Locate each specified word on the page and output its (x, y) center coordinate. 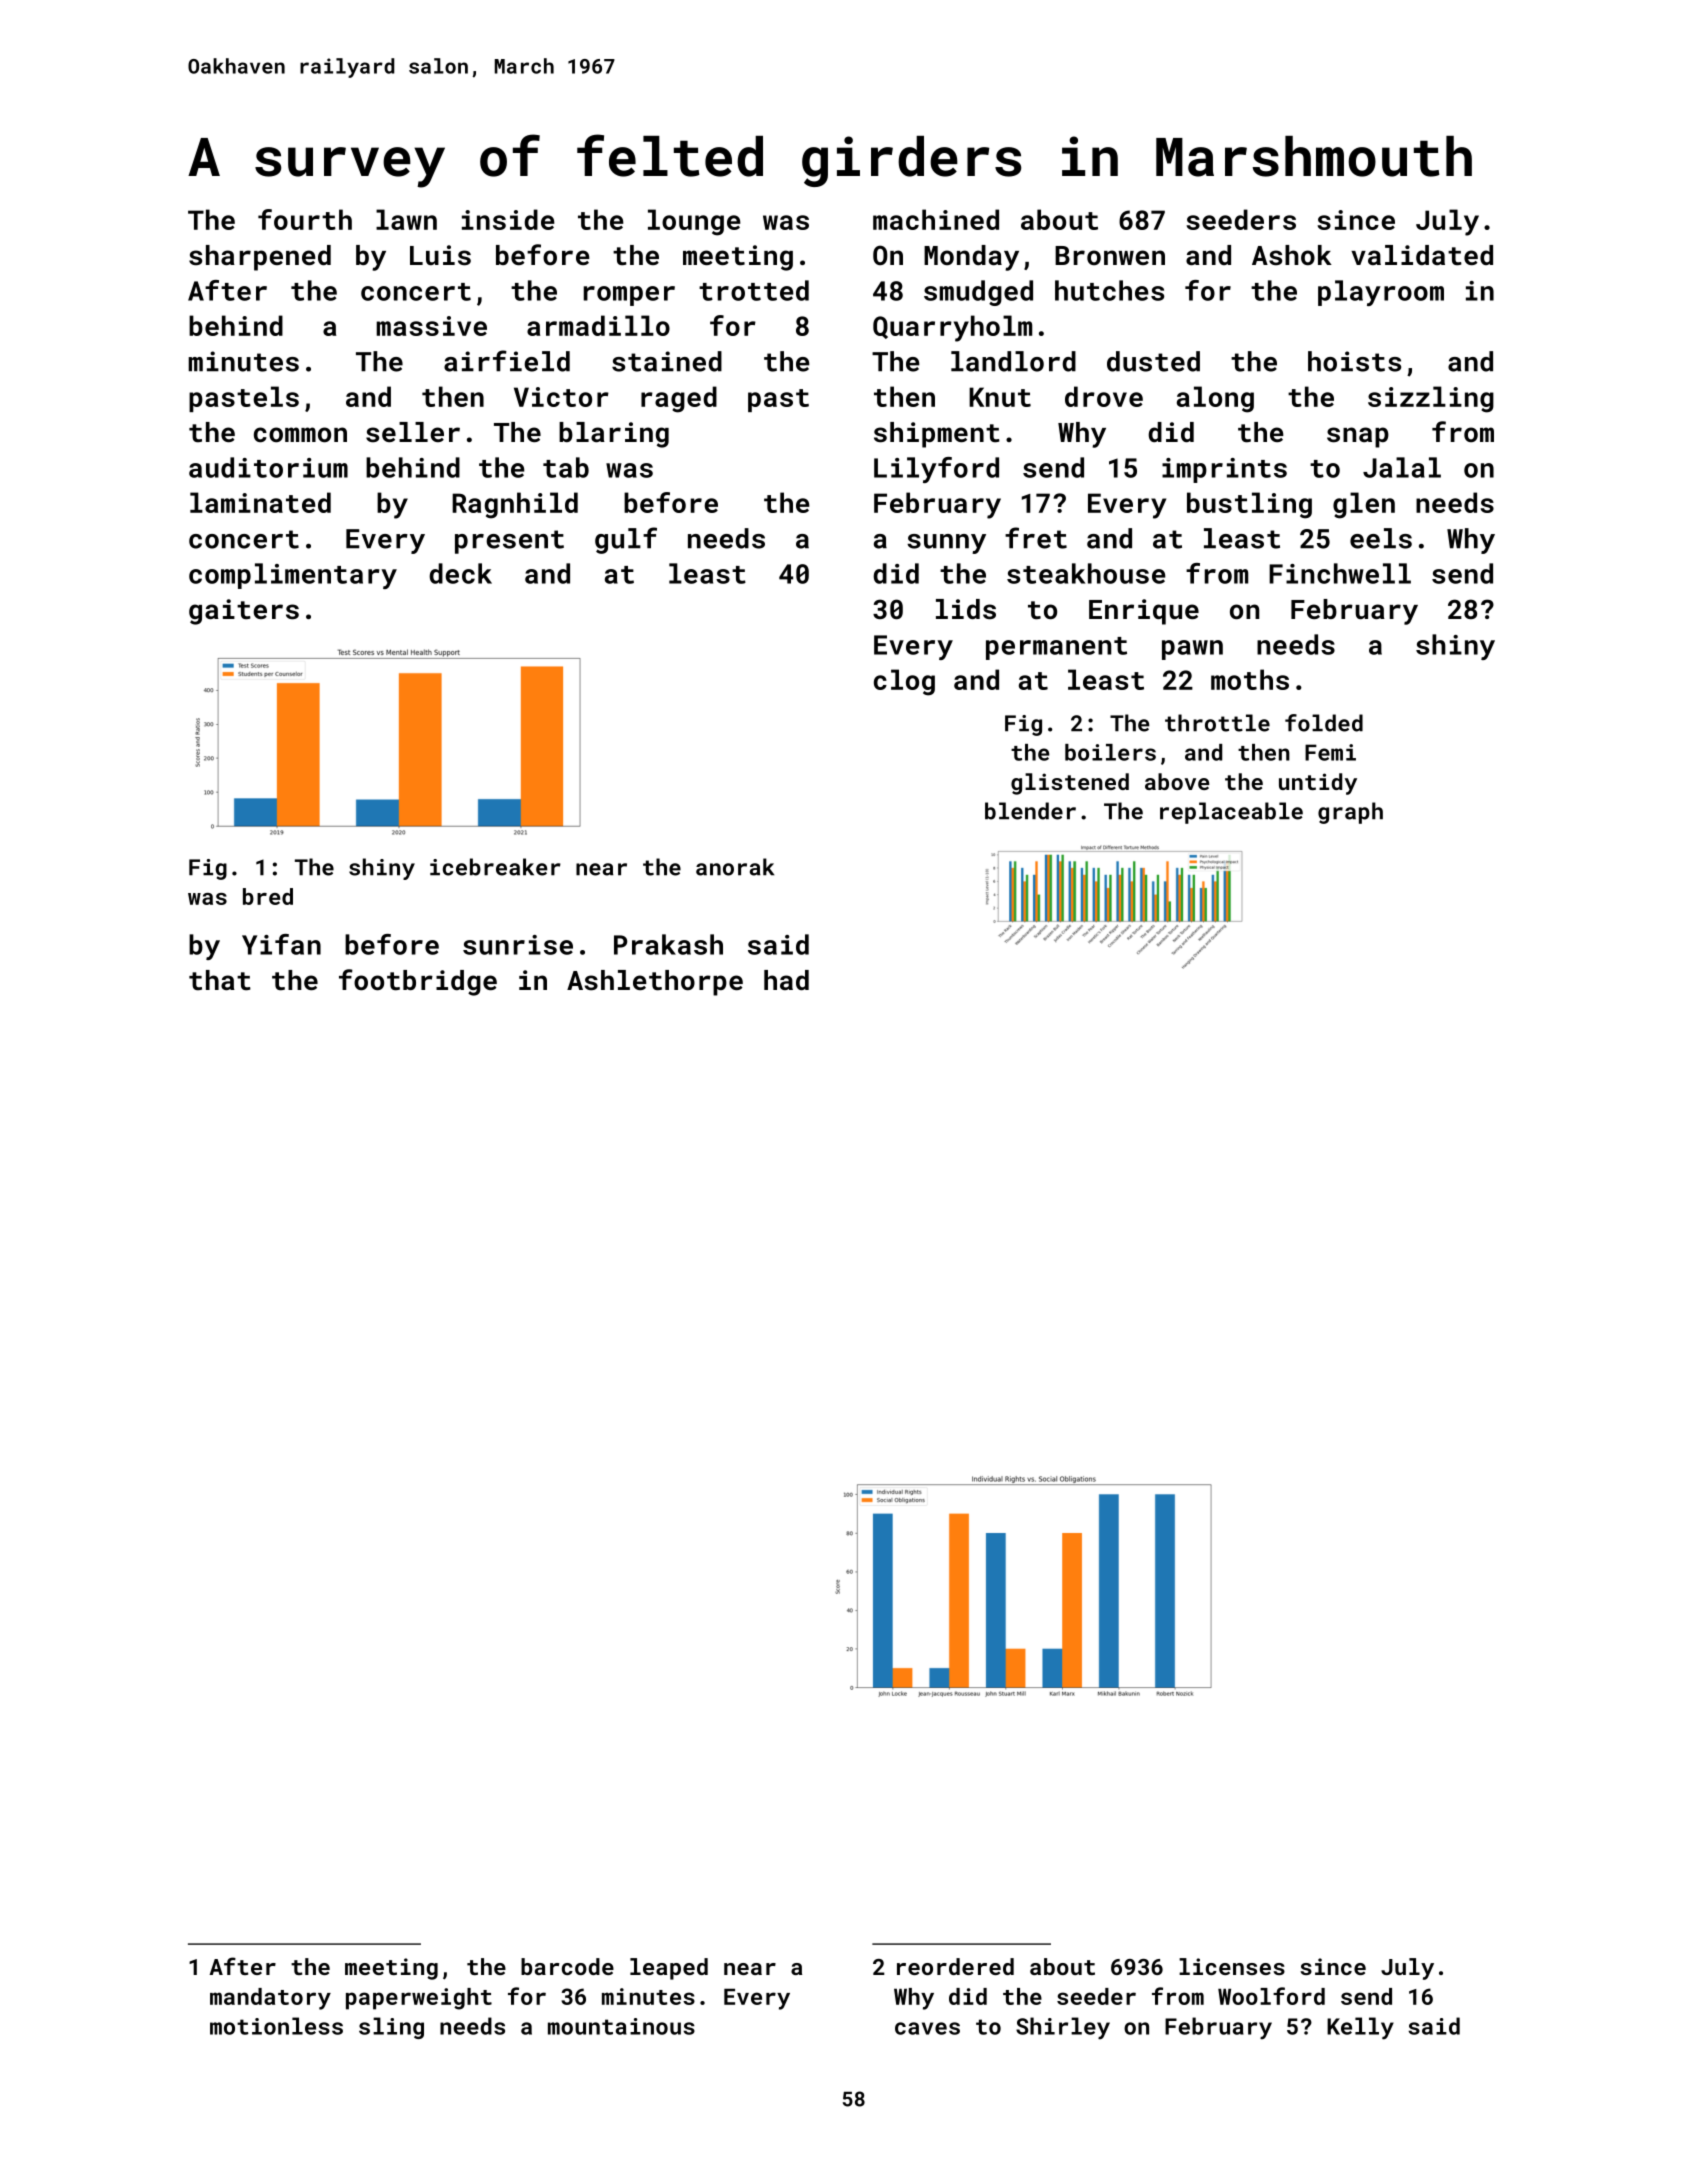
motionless (276, 2026)
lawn (406, 219)
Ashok (1292, 255)
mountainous (621, 2026)
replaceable (1231, 813)
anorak (735, 867)
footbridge (418, 982)
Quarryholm (952, 328)
